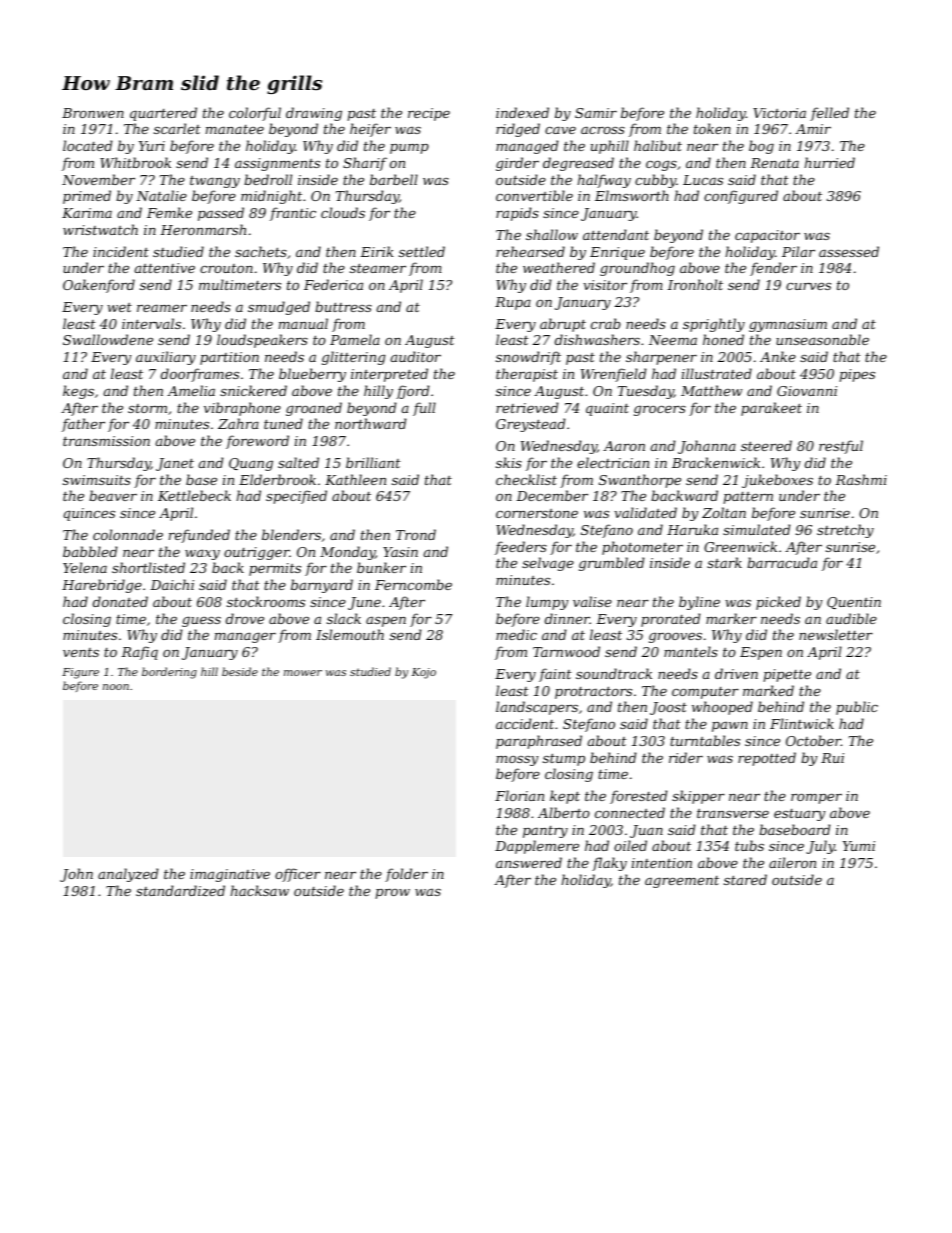 The image size is (952, 1233). Describe the element at coordinates (522, 112) in the screenshot. I see `indexed` at that location.
